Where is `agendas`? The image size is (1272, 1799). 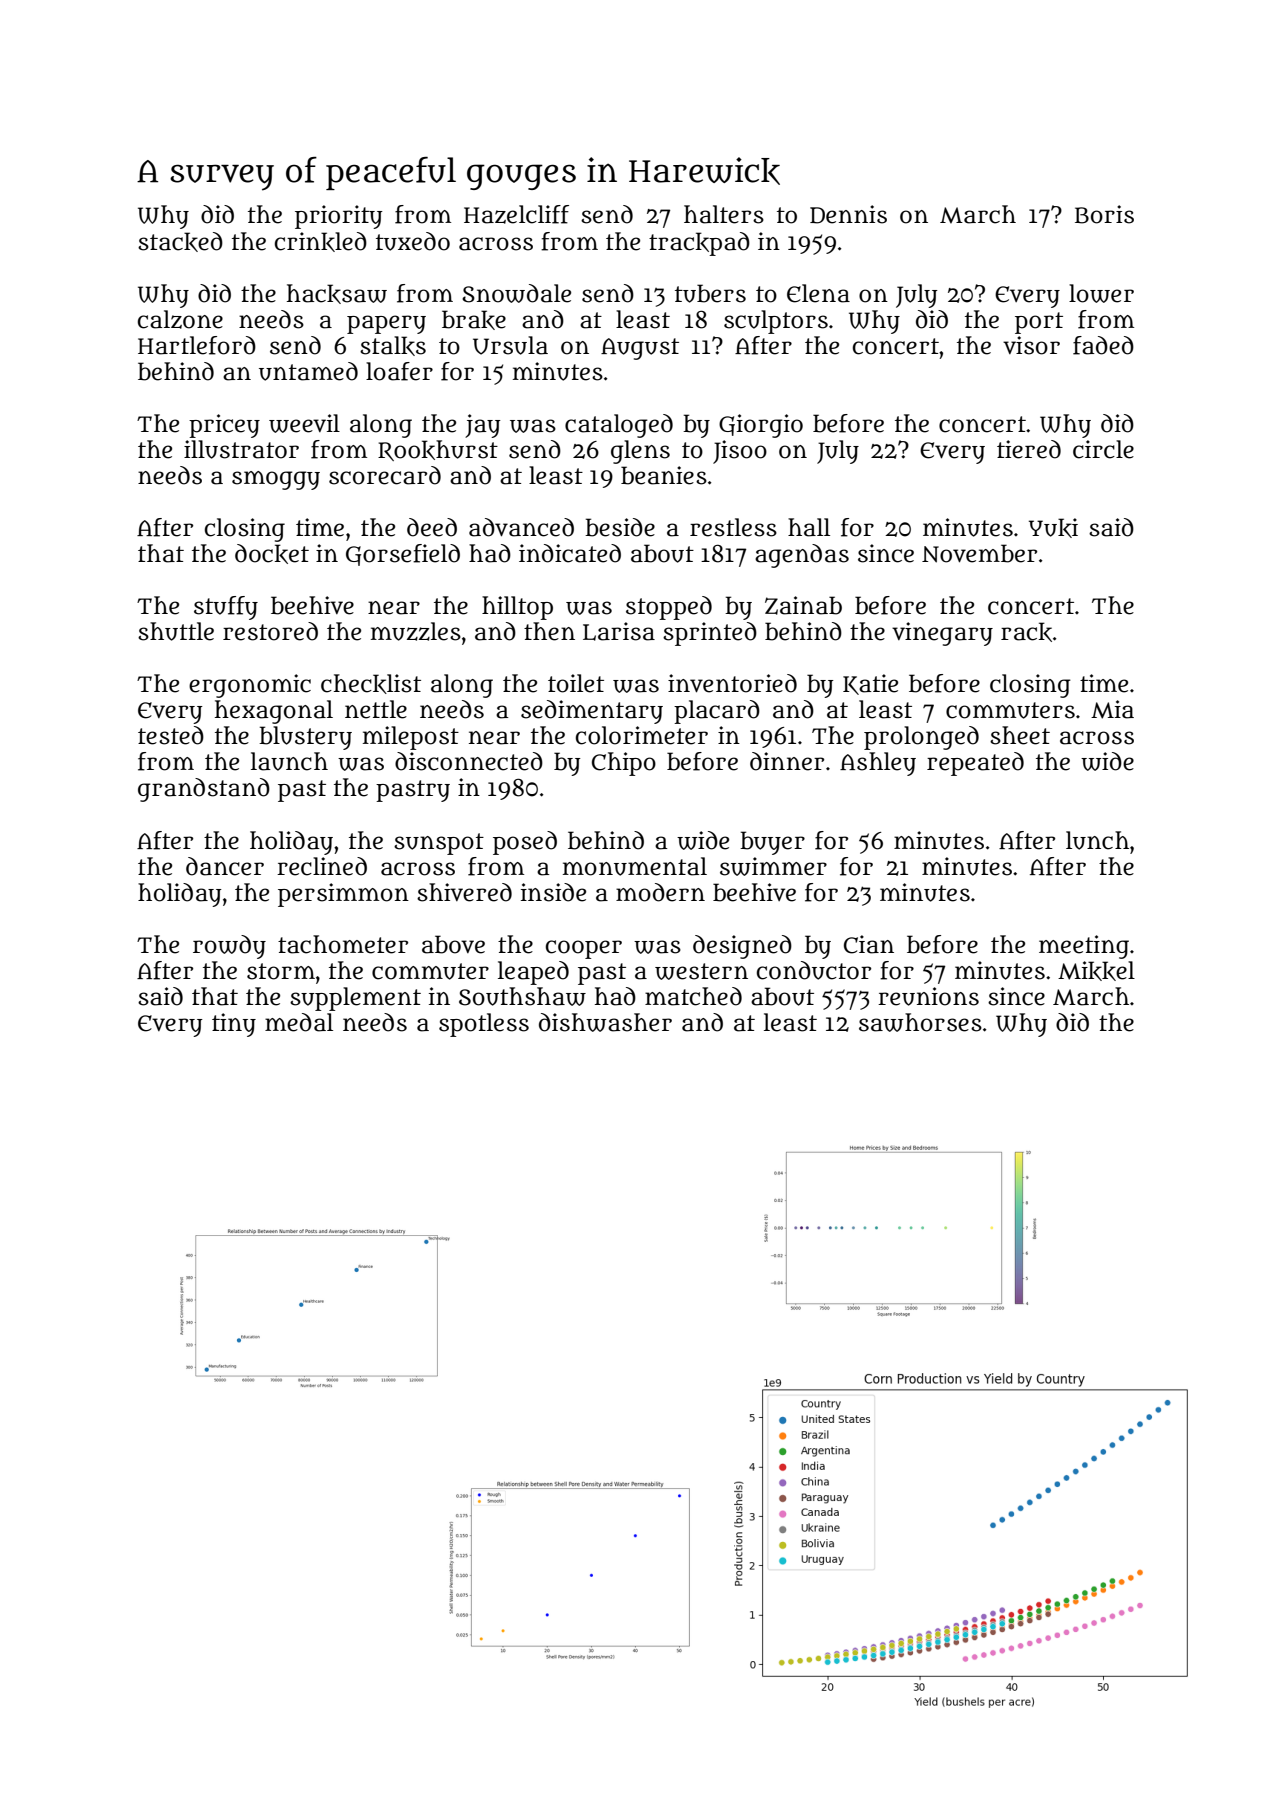
agendas is located at coordinates (802, 556).
